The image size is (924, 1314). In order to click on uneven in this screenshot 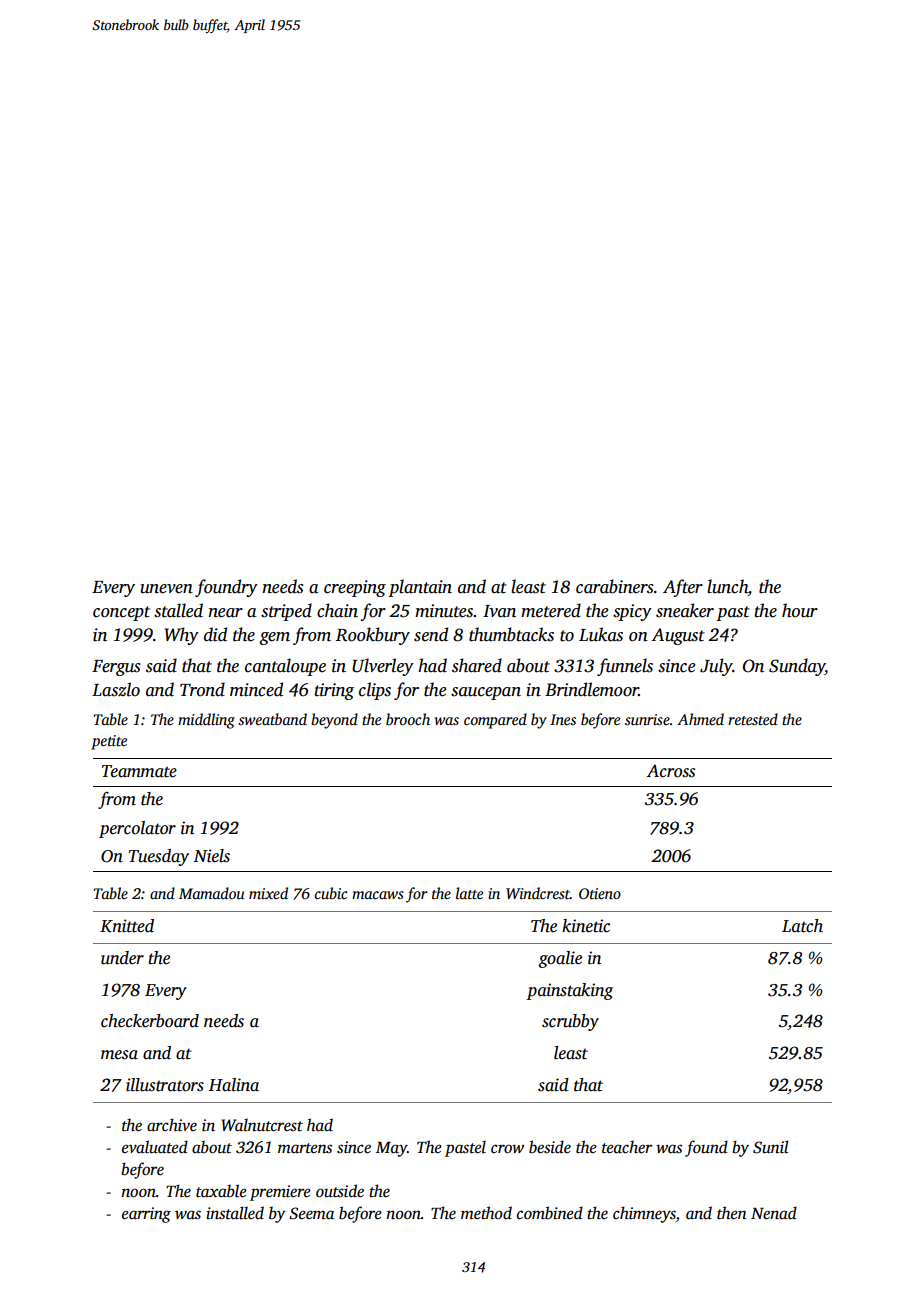, I will do `click(166, 589)`.
